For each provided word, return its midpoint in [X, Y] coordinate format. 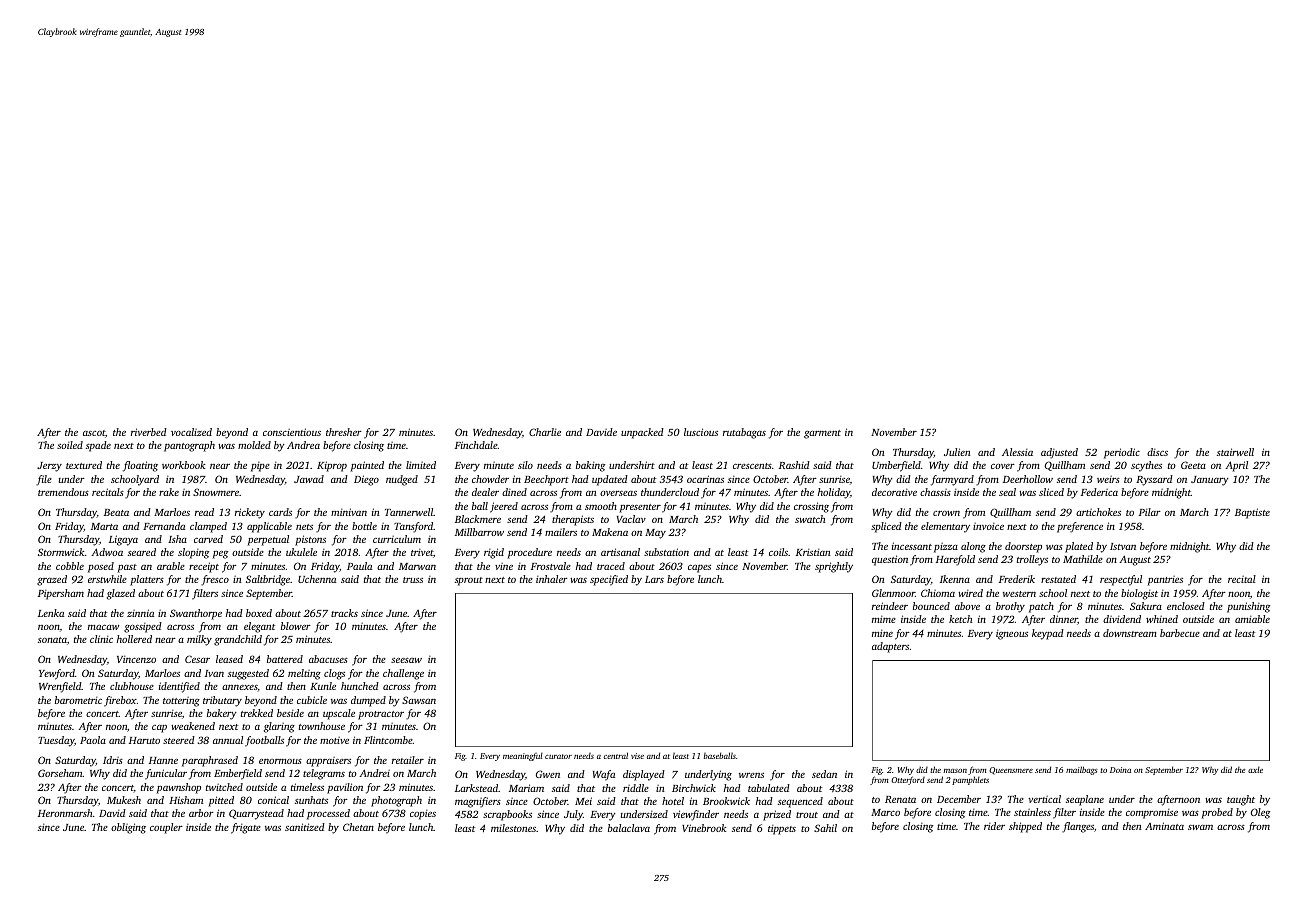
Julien [957, 452]
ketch [960, 619]
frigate [246, 828]
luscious [701, 432]
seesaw [406, 660]
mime [884, 619]
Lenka [51, 613]
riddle [636, 788]
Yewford [57, 674]
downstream [1130, 633]
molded [254, 445]
